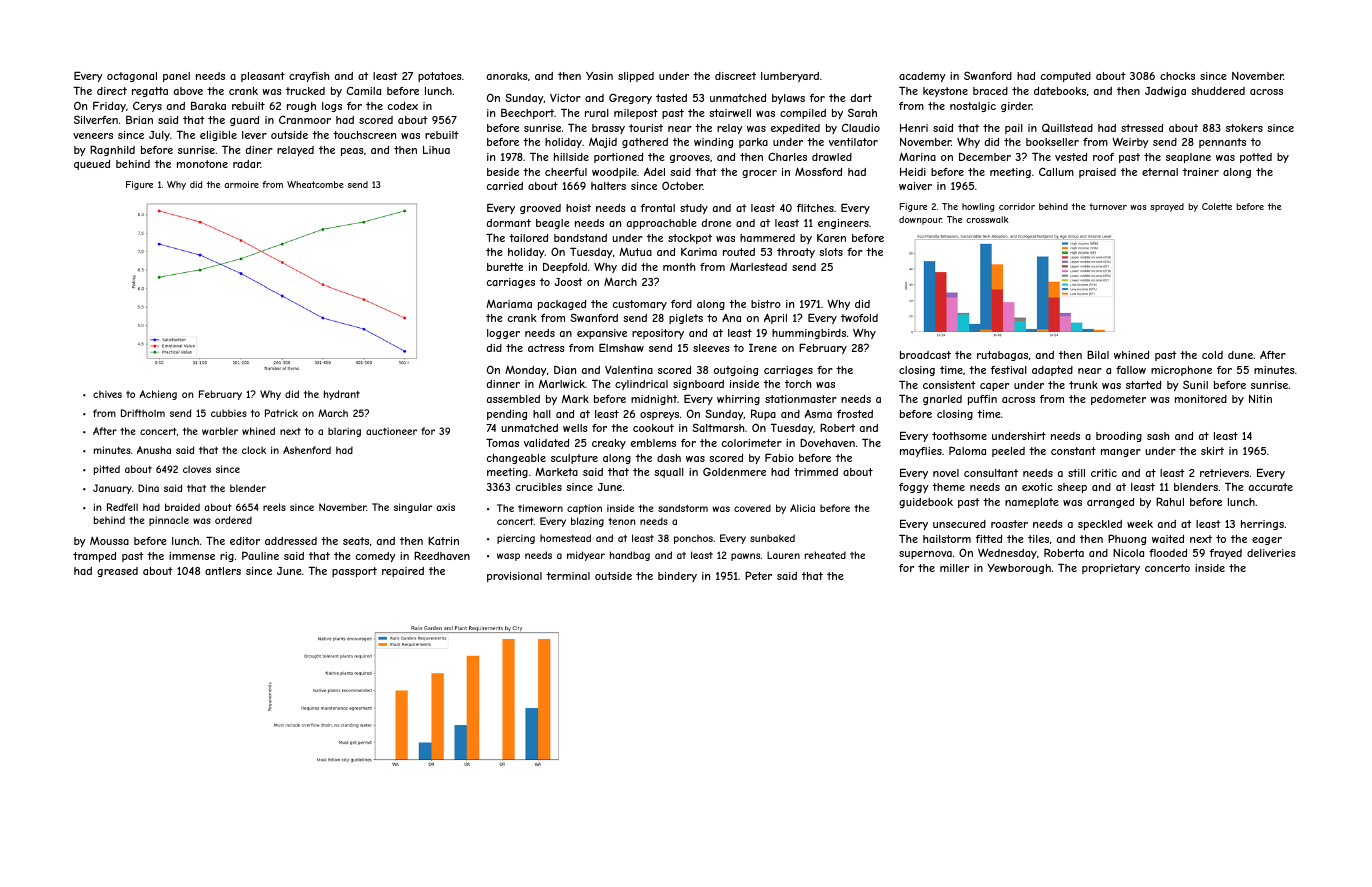  I want to click on Cerys, so click(147, 106).
